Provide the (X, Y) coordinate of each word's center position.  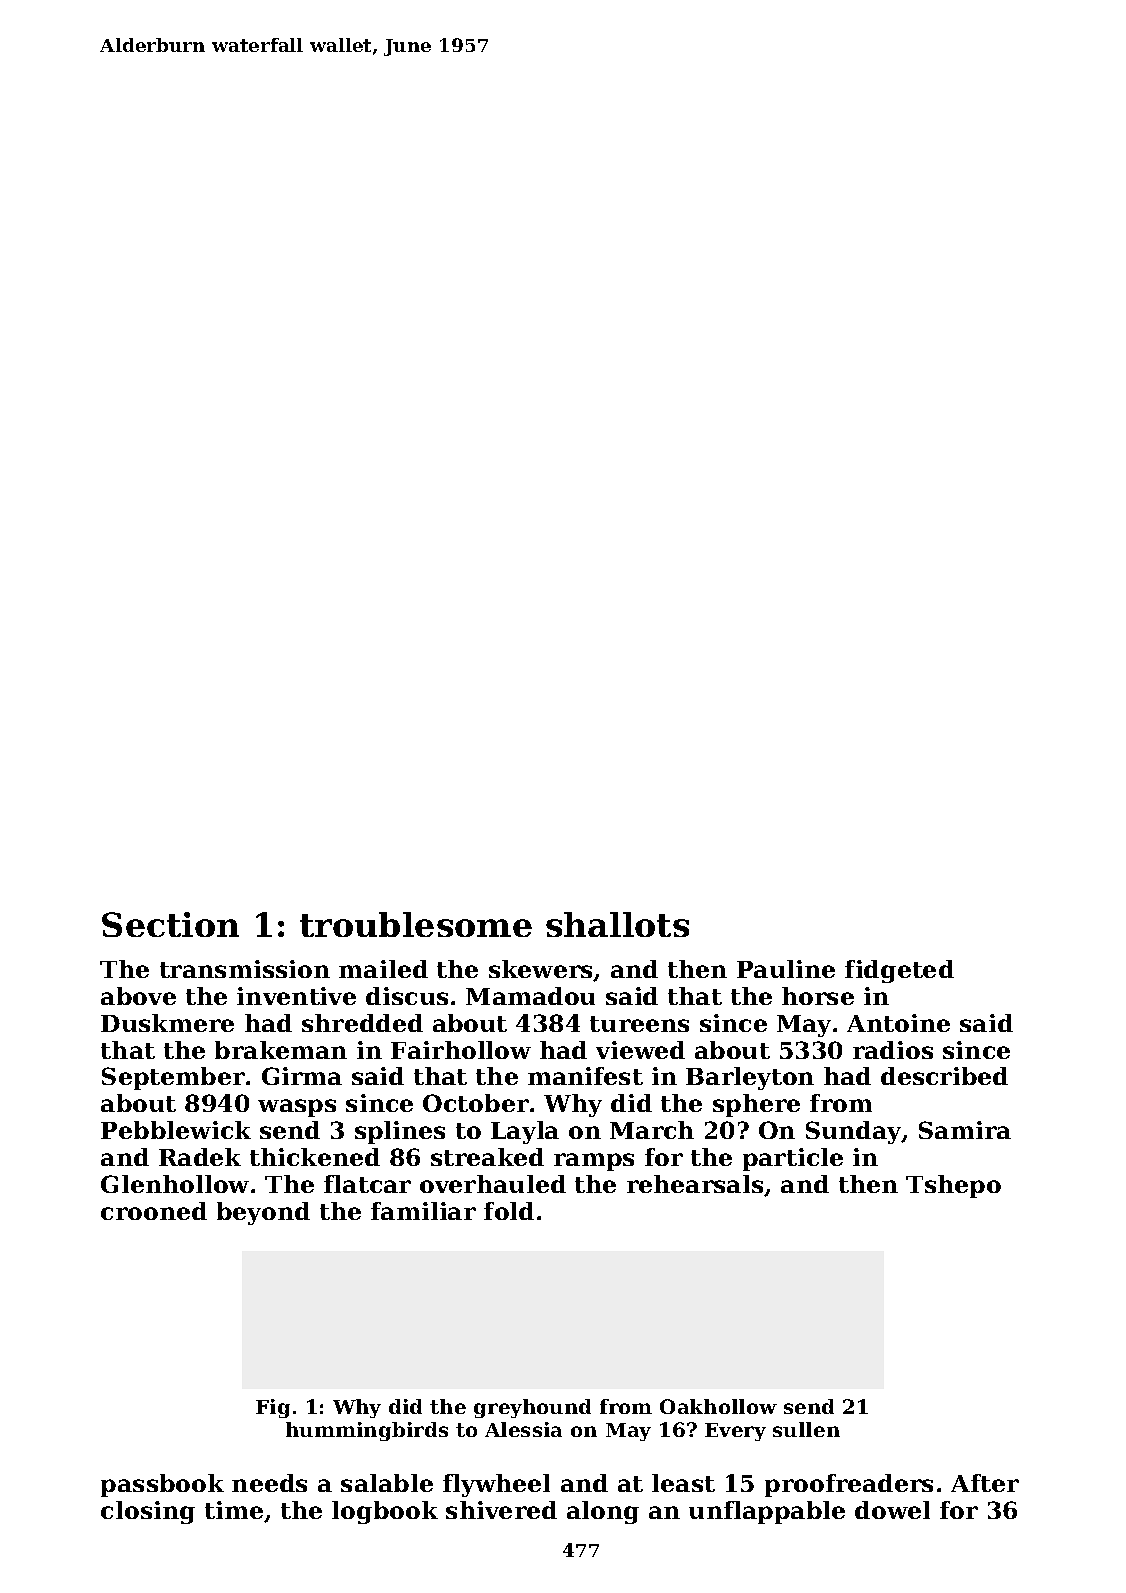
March (652, 1130)
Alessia (523, 1429)
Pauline (786, 969)
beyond (263, 1213)
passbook (162, 1485)
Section (170, 924)
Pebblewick (176, 1130)
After (985, 1483)
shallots (617, 924)
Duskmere (167, 1023)
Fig (273, 1408)
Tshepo (953, 1186)
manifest (585, 1076)
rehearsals (695, 1184)
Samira (965, 1130)
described (944, 1076)
